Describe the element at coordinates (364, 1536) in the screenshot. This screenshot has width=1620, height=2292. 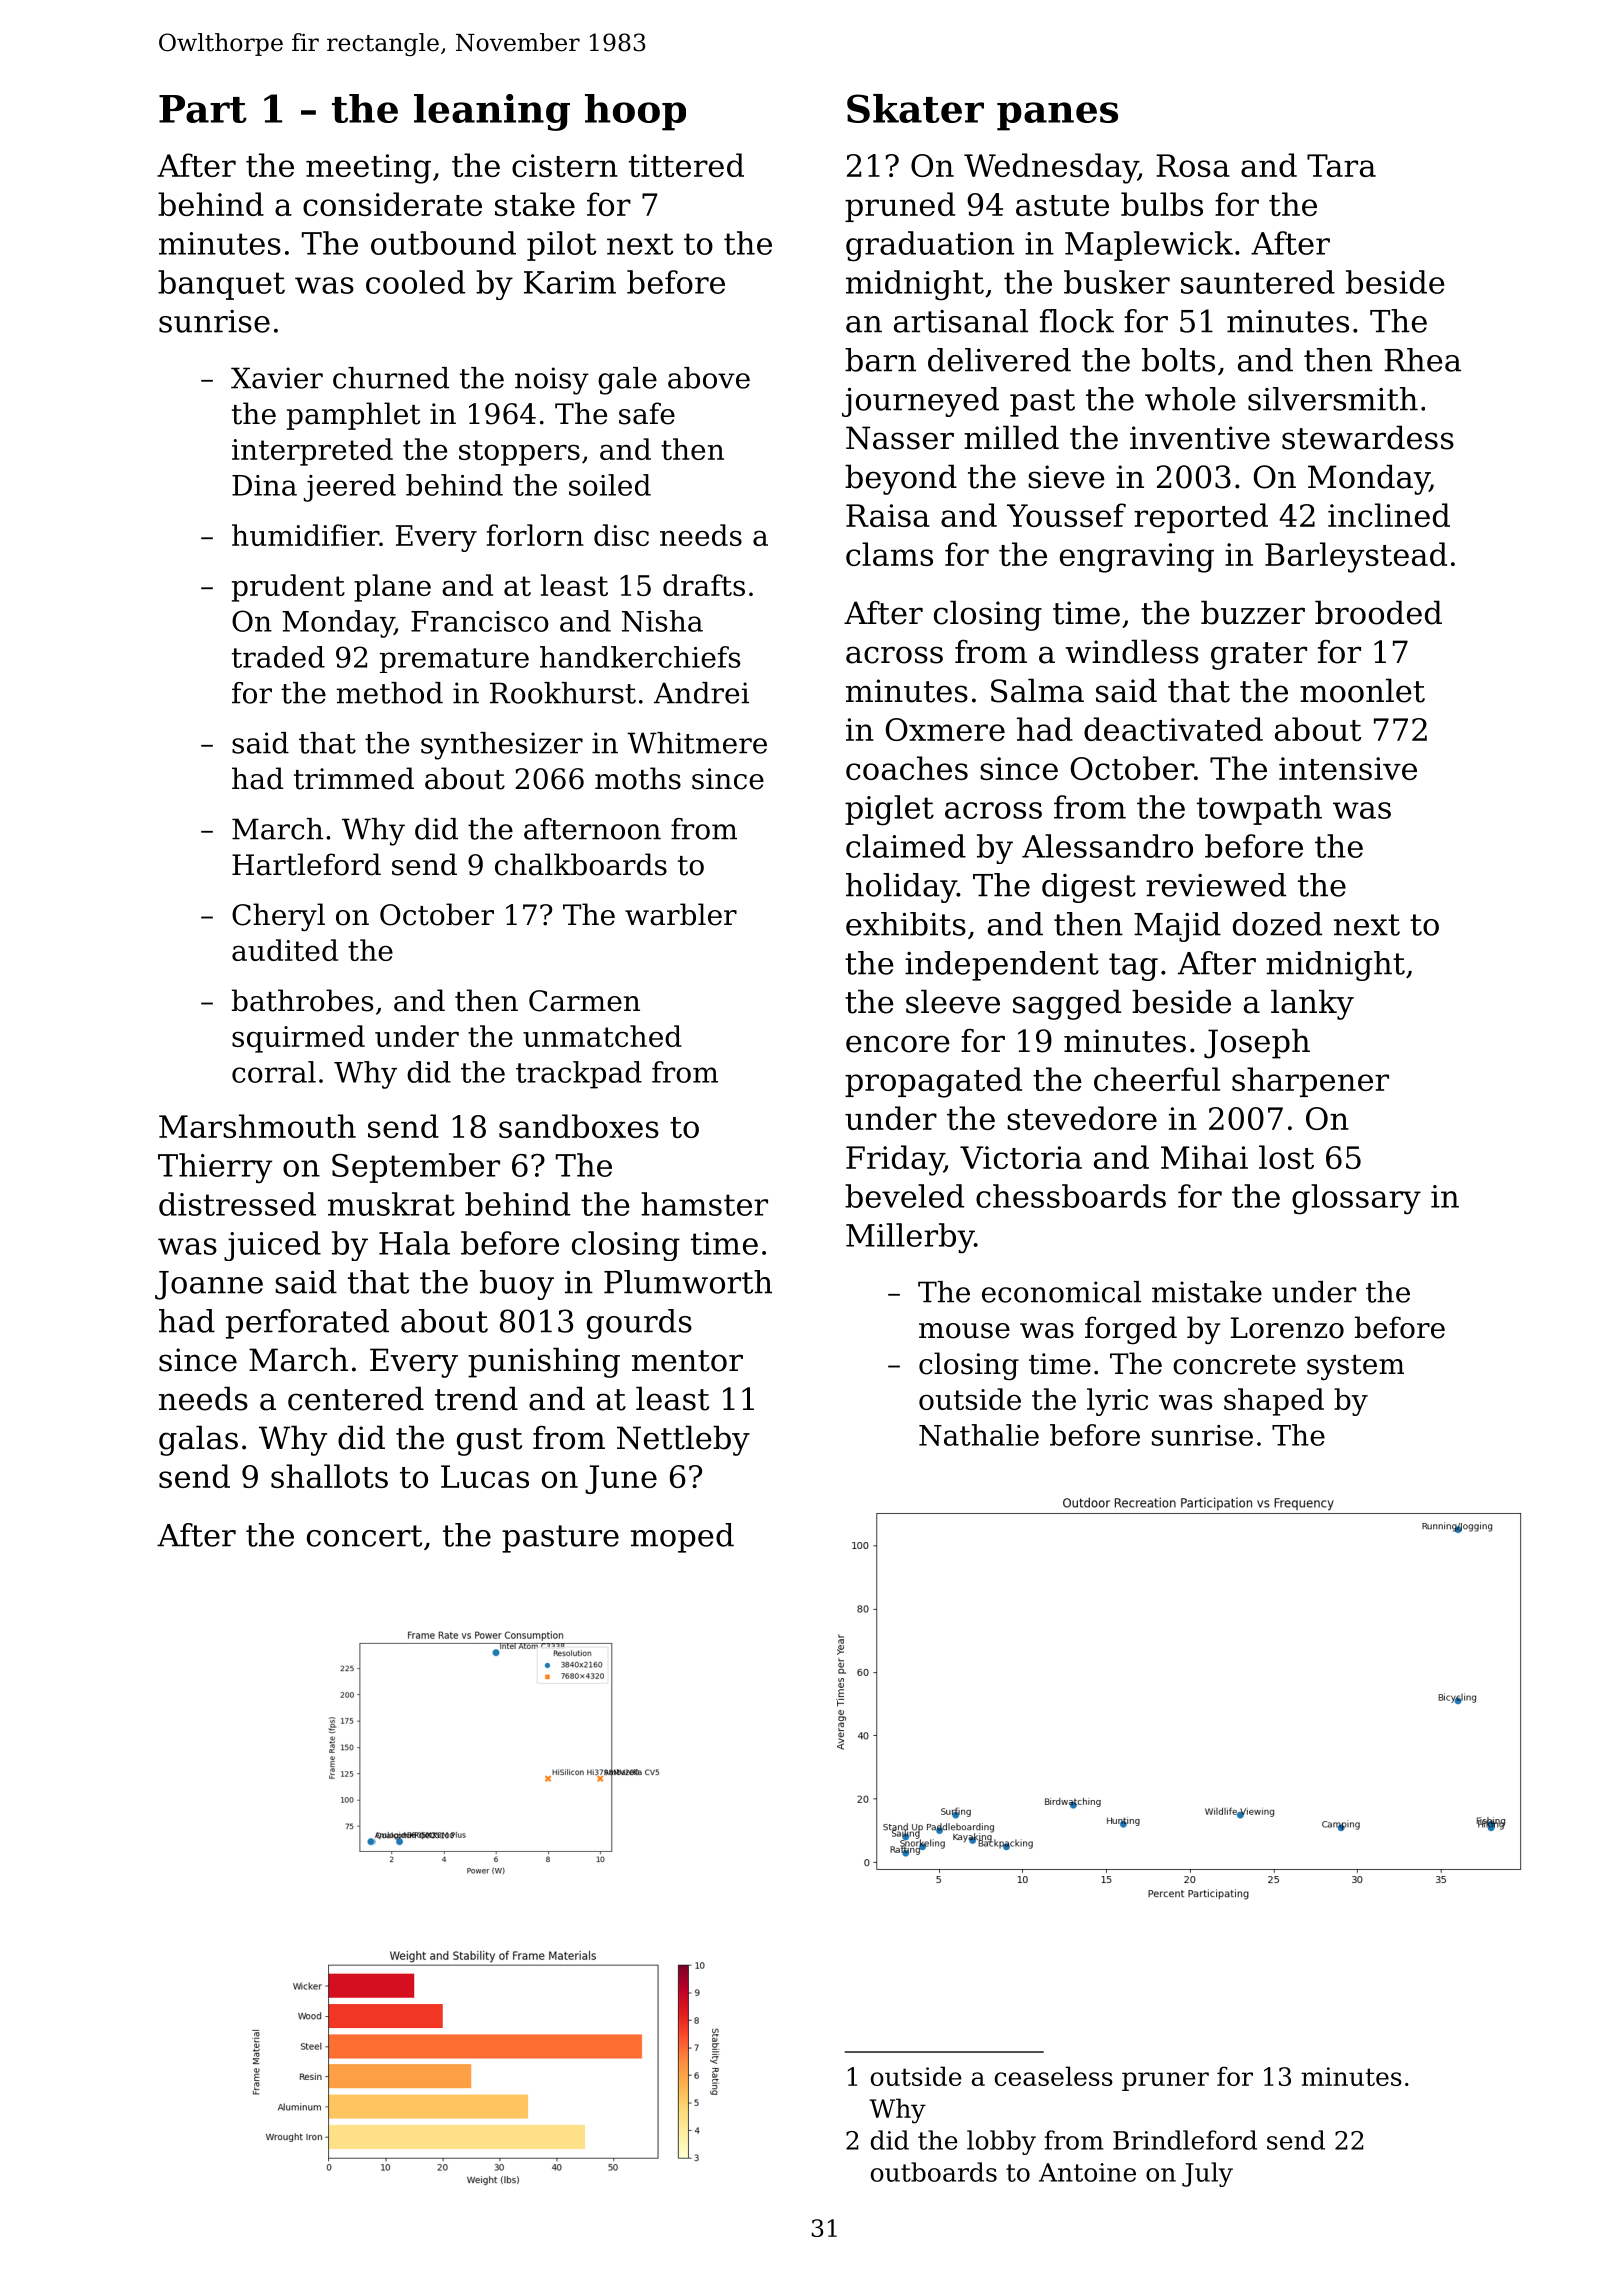
I see `concert` at that location.
